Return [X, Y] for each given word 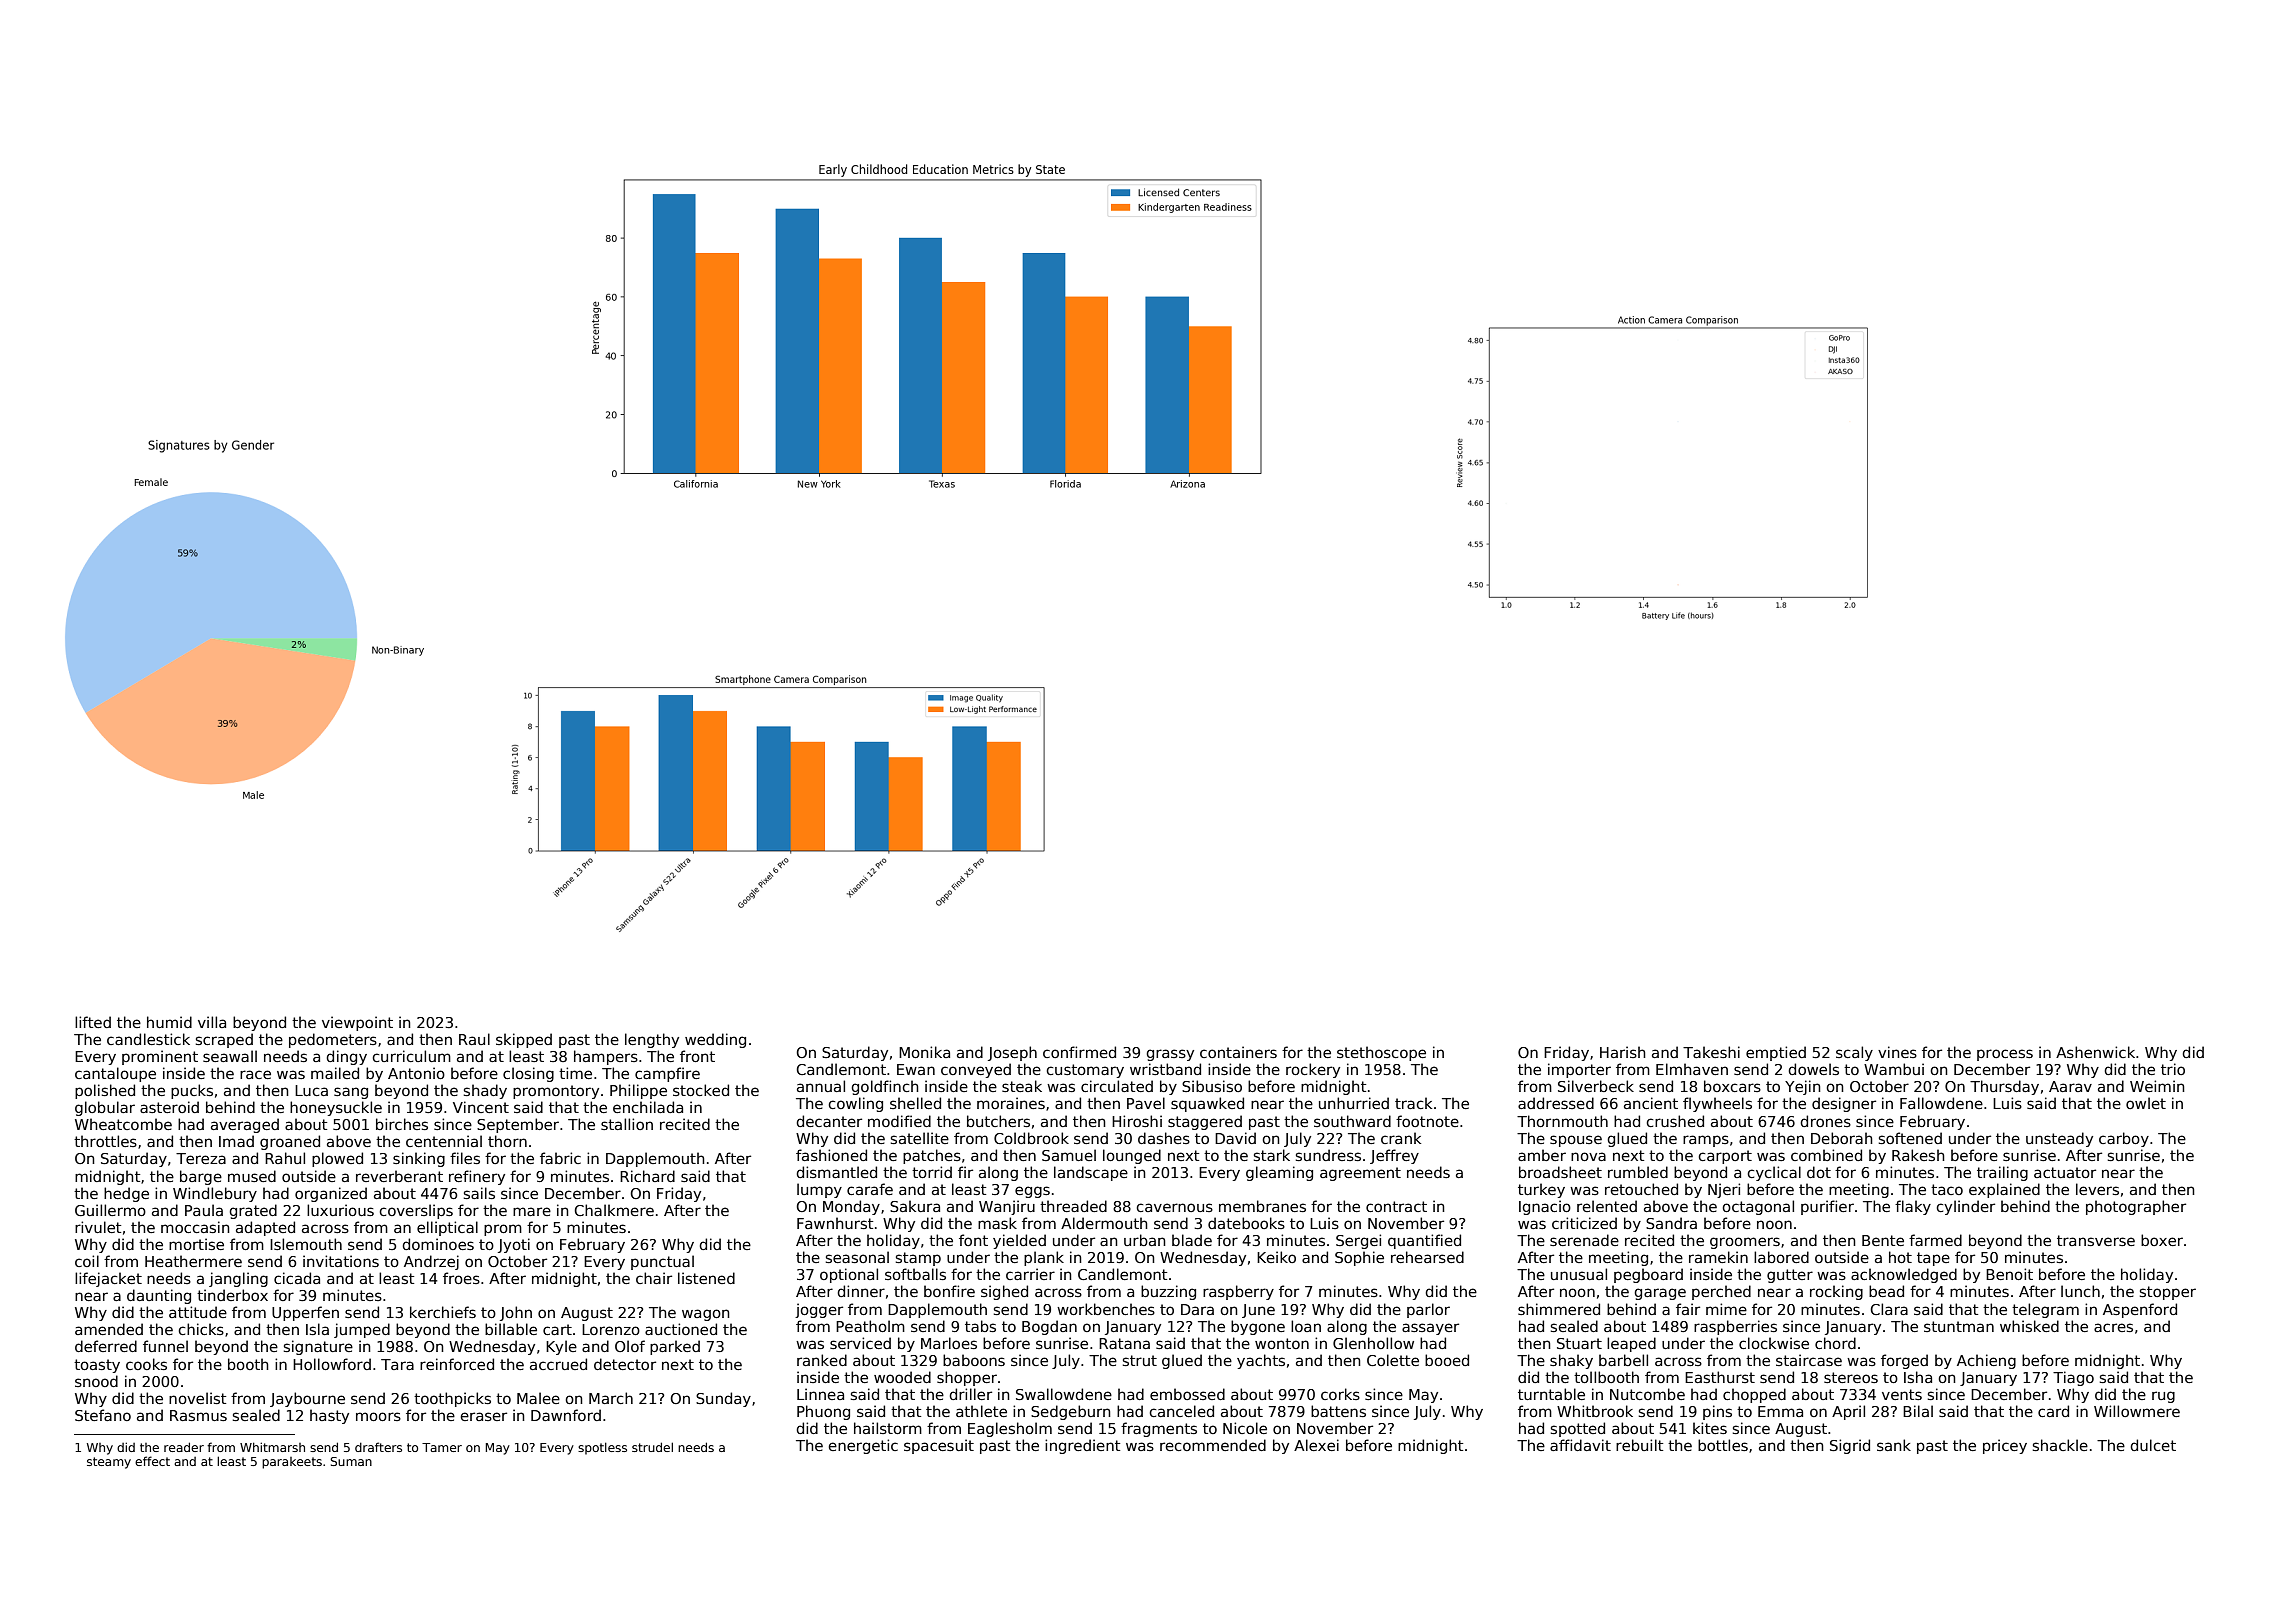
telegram [2045, 1310]
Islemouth [306, 1244]
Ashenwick [2095, 1052]
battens [1338, 1411]
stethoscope [1381, 1053]
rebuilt [1639, 1445]
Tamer [442, 1447]
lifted [93, 1022]
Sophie [1359, 1258]
